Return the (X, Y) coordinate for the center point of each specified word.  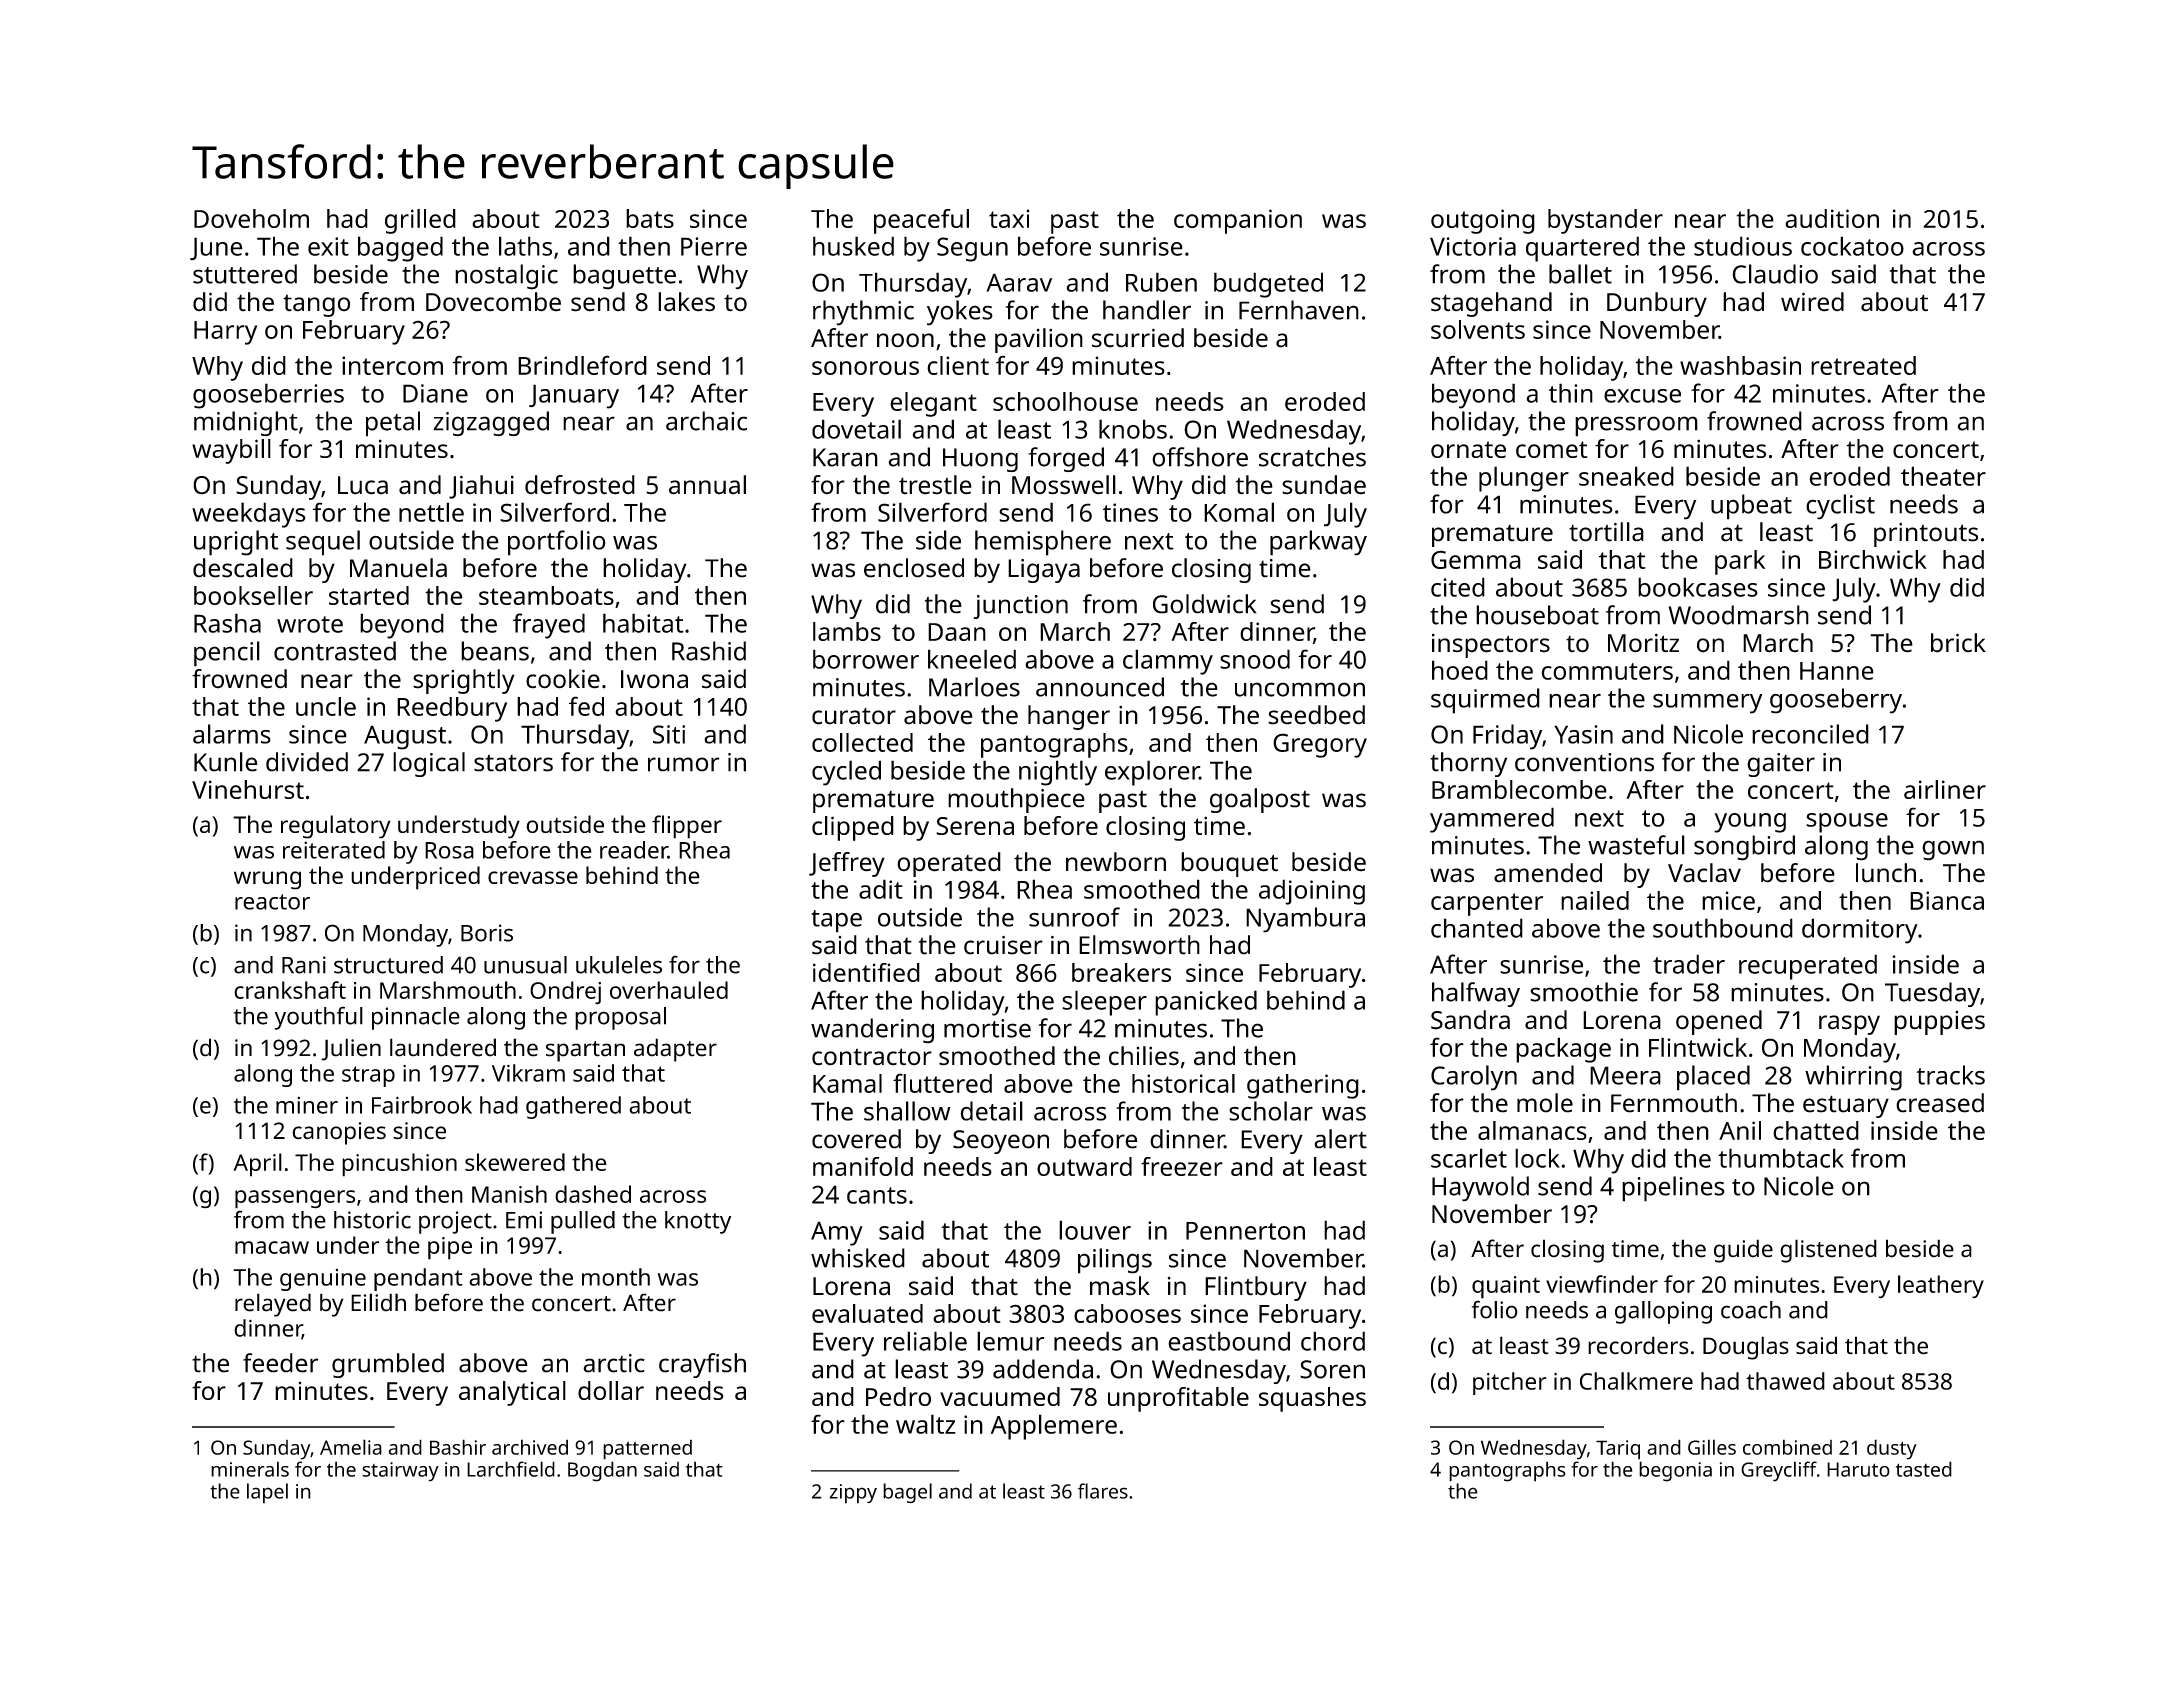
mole (1545, 1103)
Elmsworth (1139, 945)
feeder (281, 1363)
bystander (1605, 221)
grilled (420, 221)
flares (1103, 1491)
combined (1787, 1447)
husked (853, 246)
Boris (487, 933)
